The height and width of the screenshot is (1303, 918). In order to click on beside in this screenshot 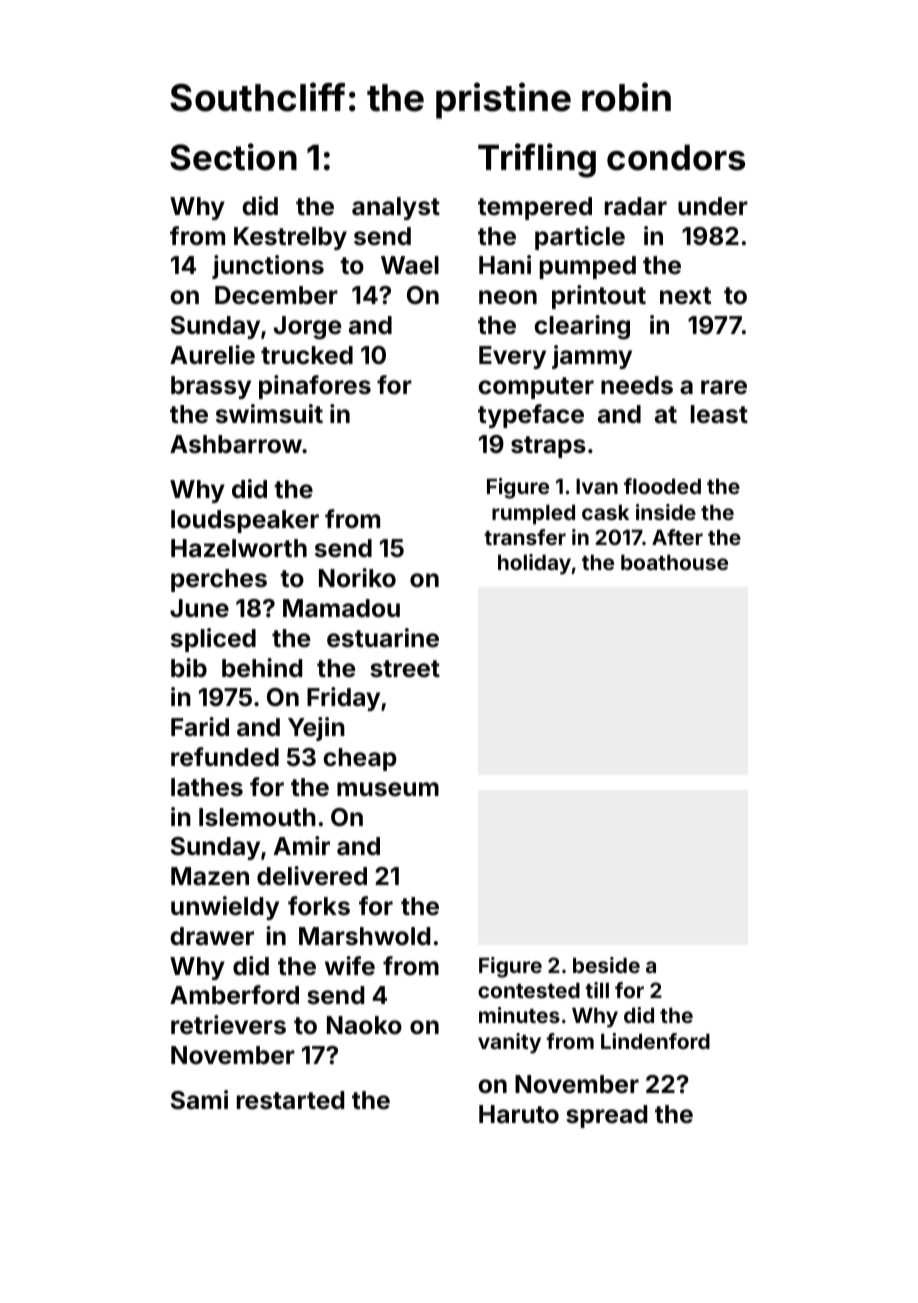, I will do `click(606, 965)`.
